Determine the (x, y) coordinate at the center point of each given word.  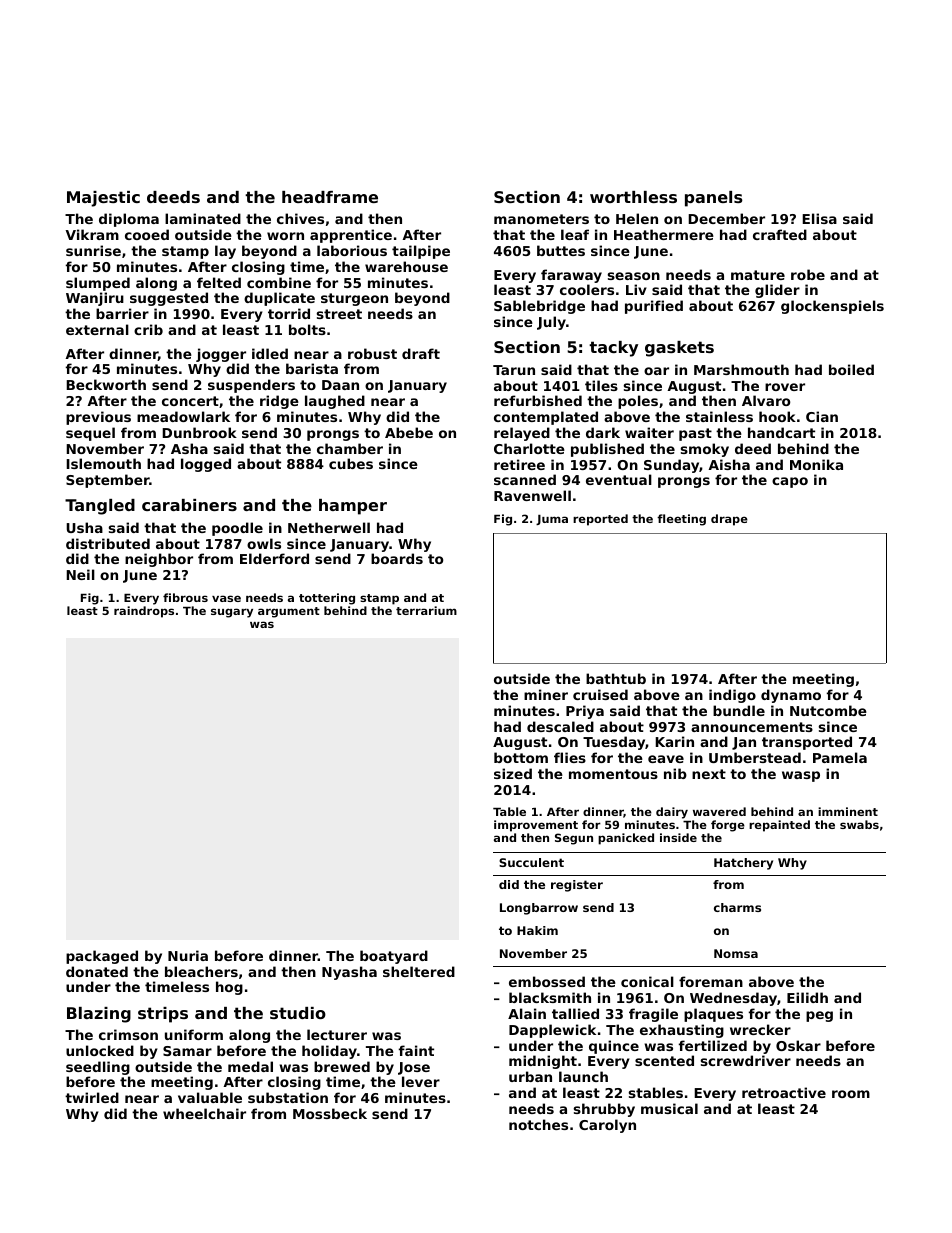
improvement (536, 826)
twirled (92, 1097)
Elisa (819, 218)
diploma (129, 220)
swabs (859, 824)
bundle (739, 710)
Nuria (188, 955)
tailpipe (421, 252)
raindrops (144, 612)
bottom (521, 757)
